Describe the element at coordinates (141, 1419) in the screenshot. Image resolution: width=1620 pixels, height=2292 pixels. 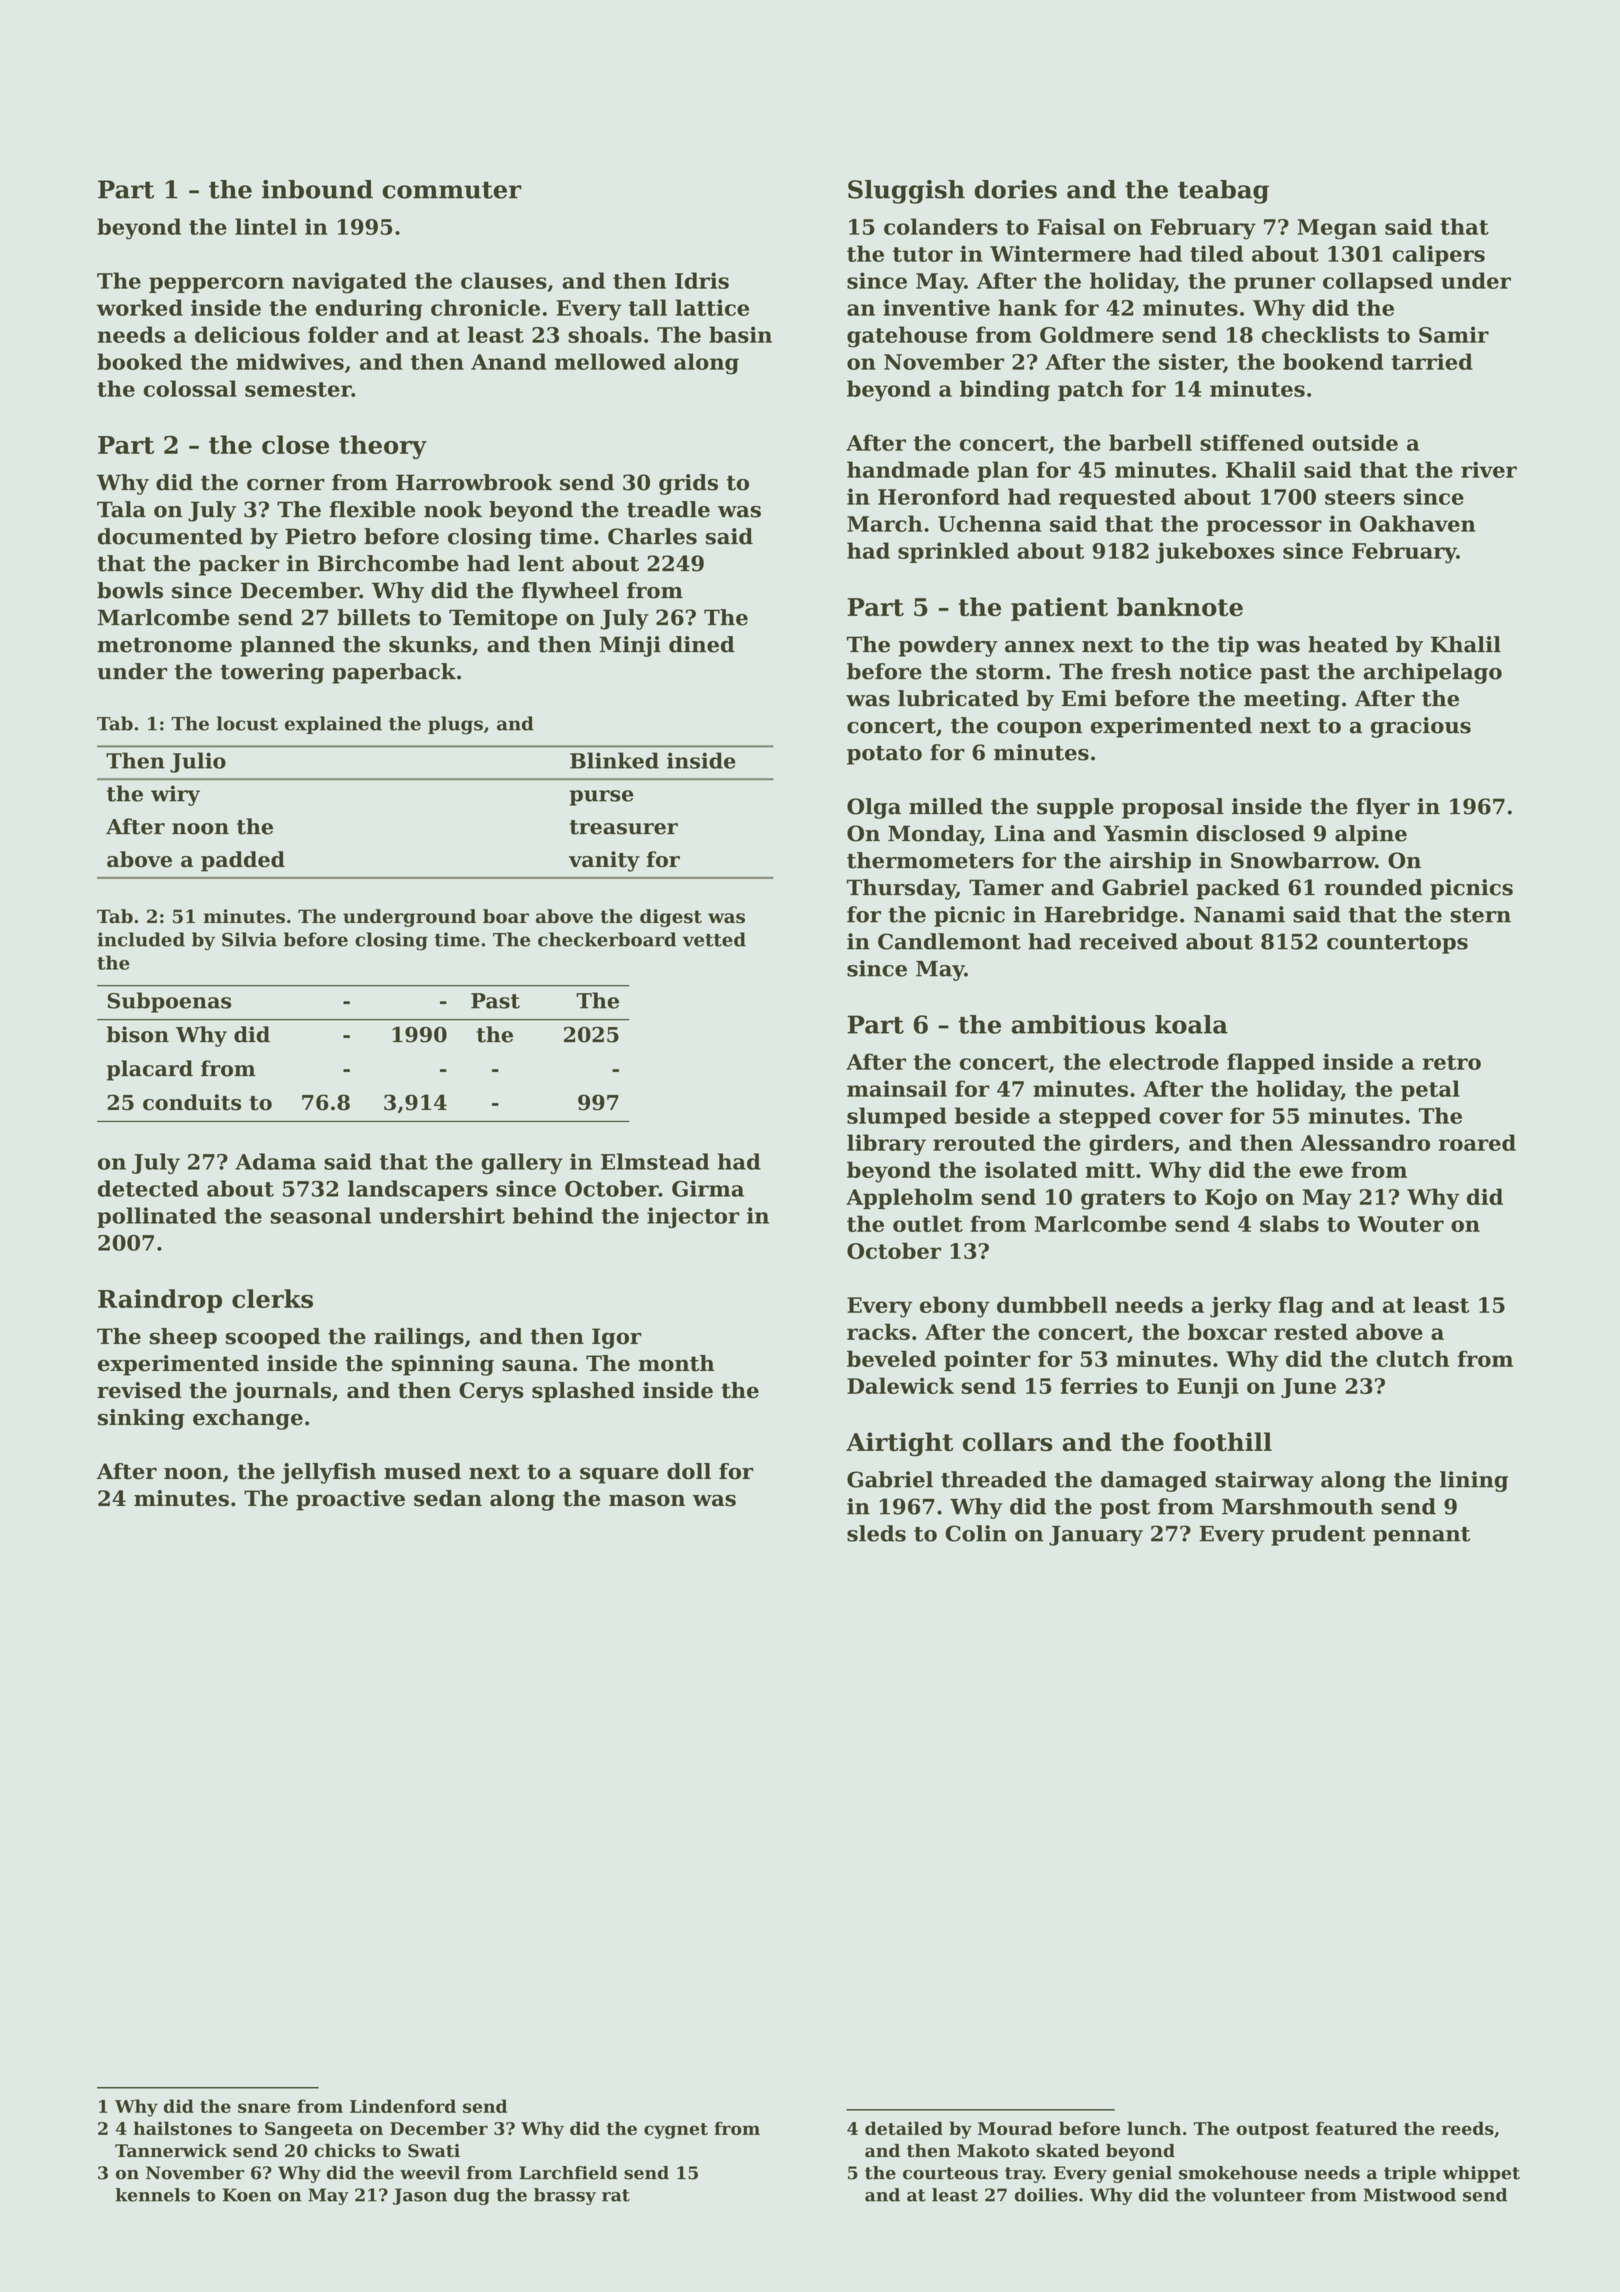
I see `sinking` at that location.
